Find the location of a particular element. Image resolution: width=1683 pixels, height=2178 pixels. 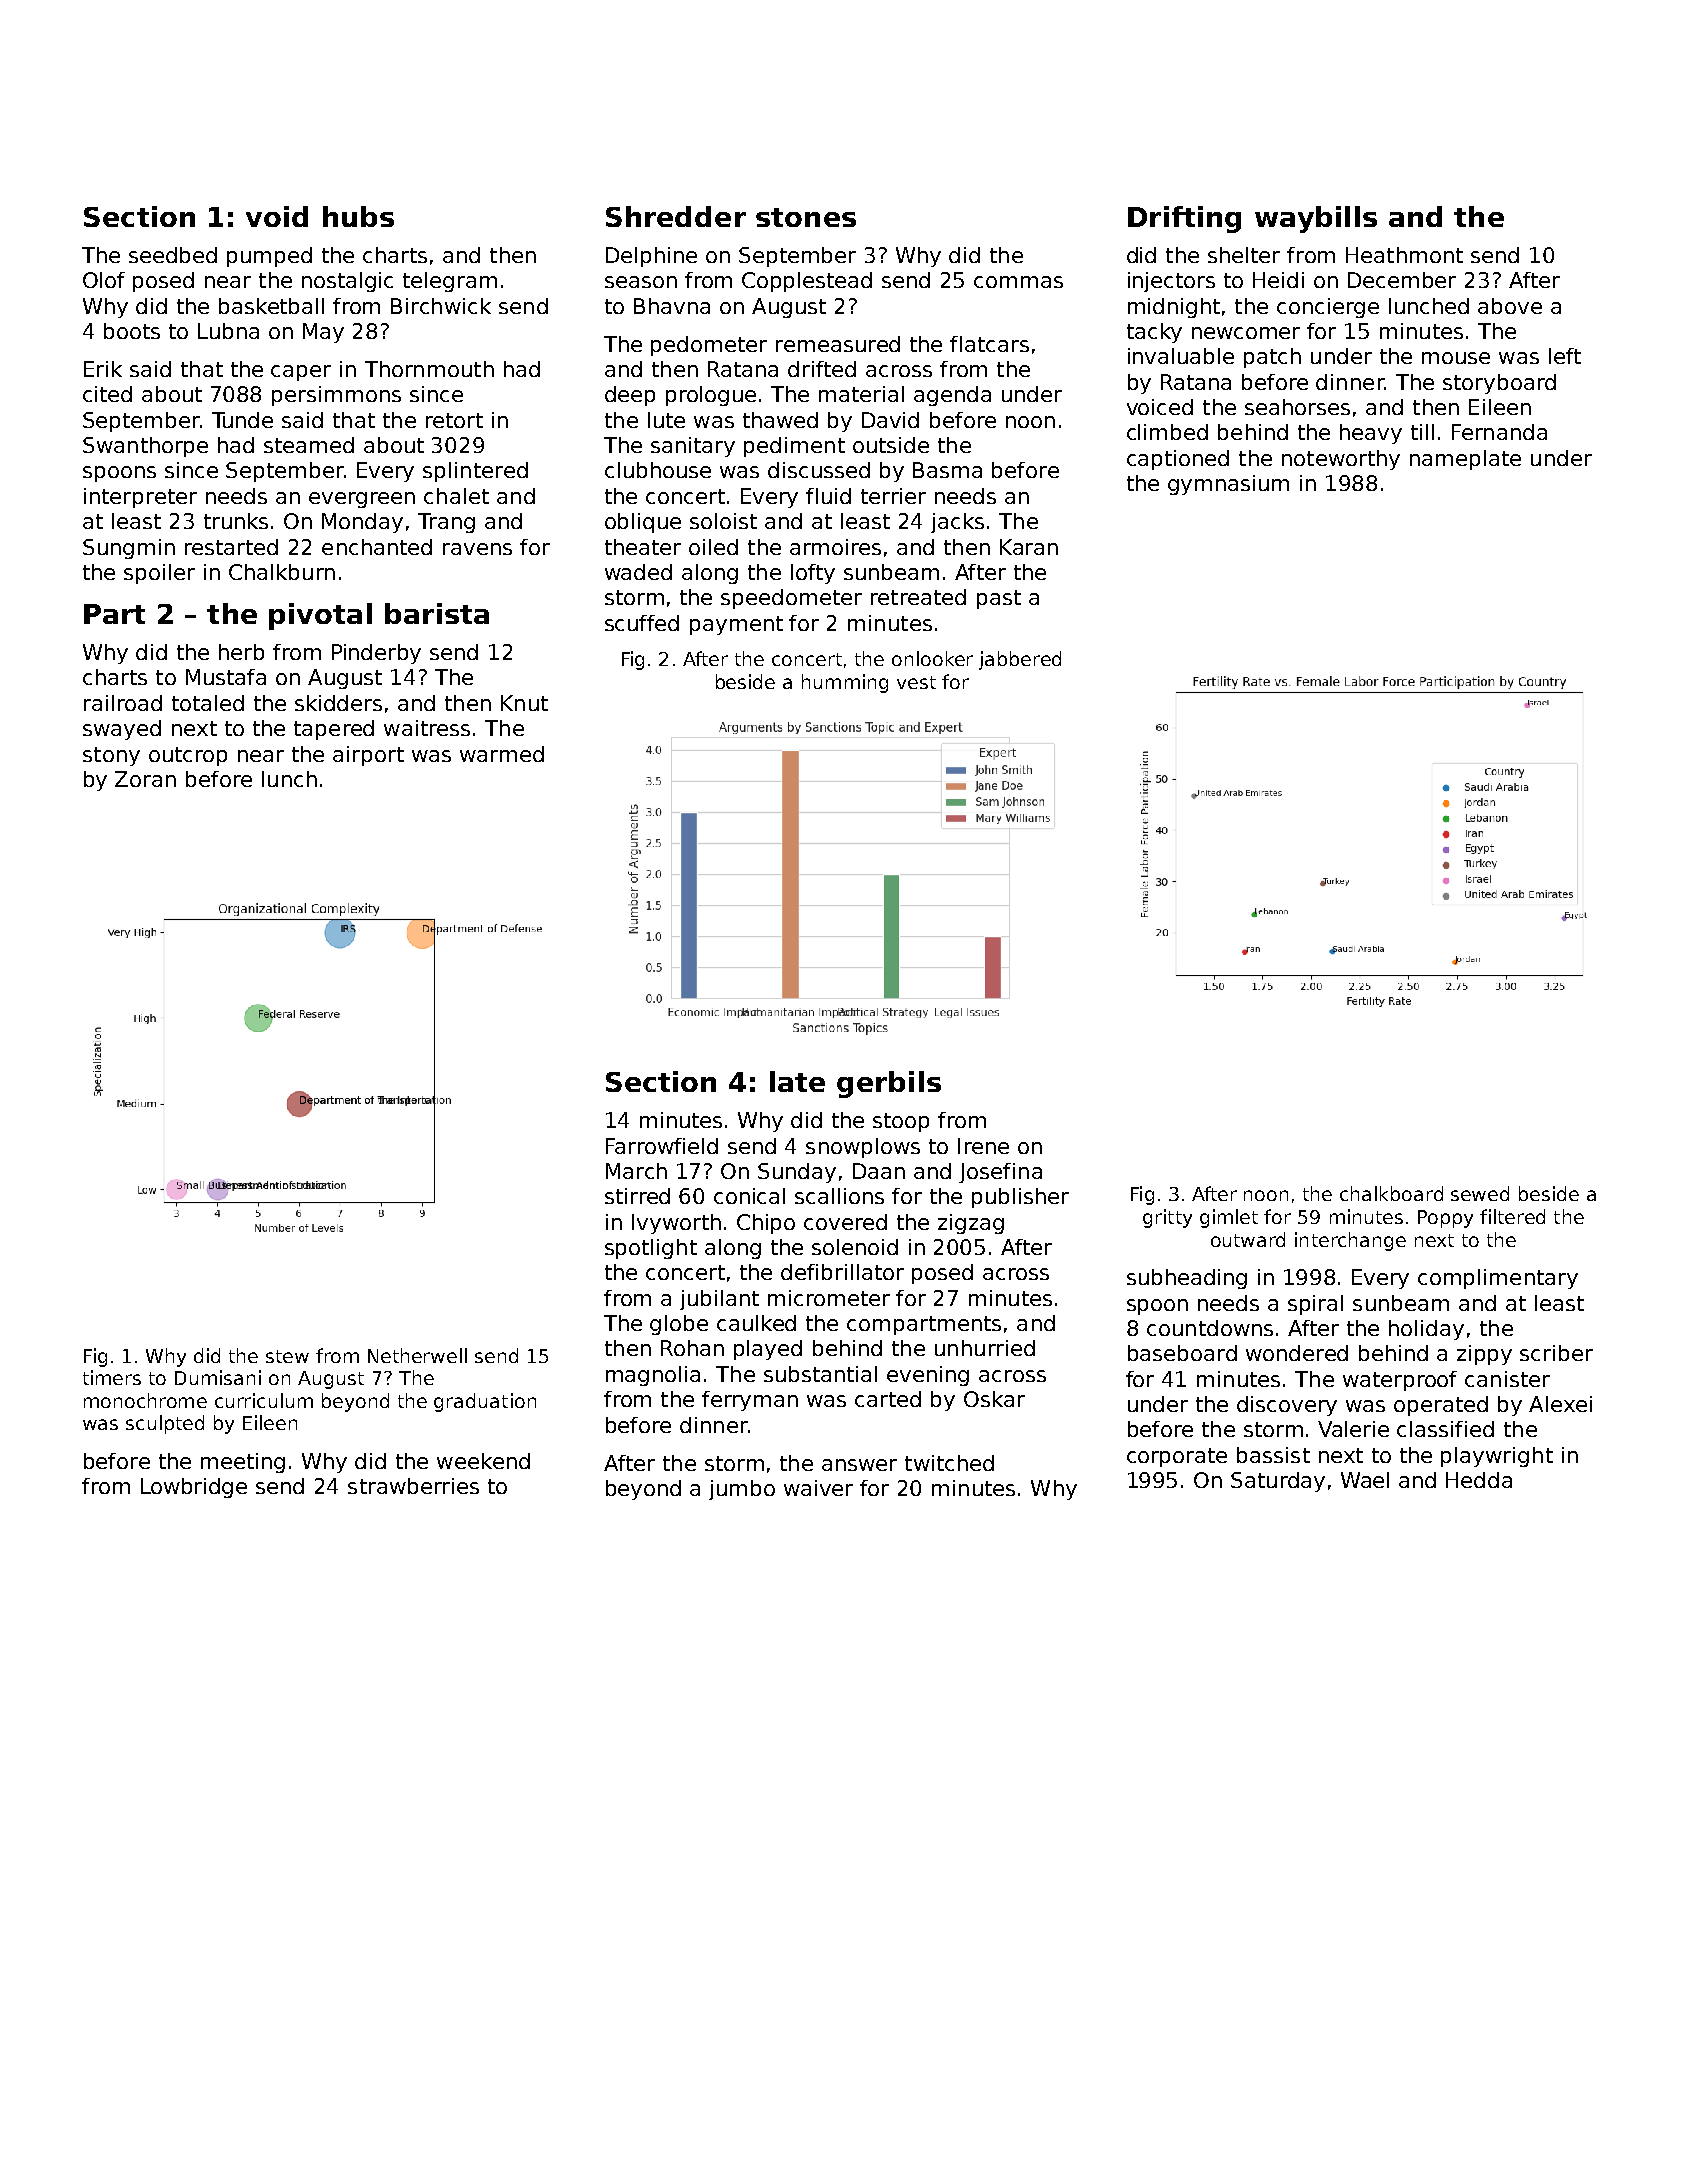

waiver is located at coordinates (818, 1488).
